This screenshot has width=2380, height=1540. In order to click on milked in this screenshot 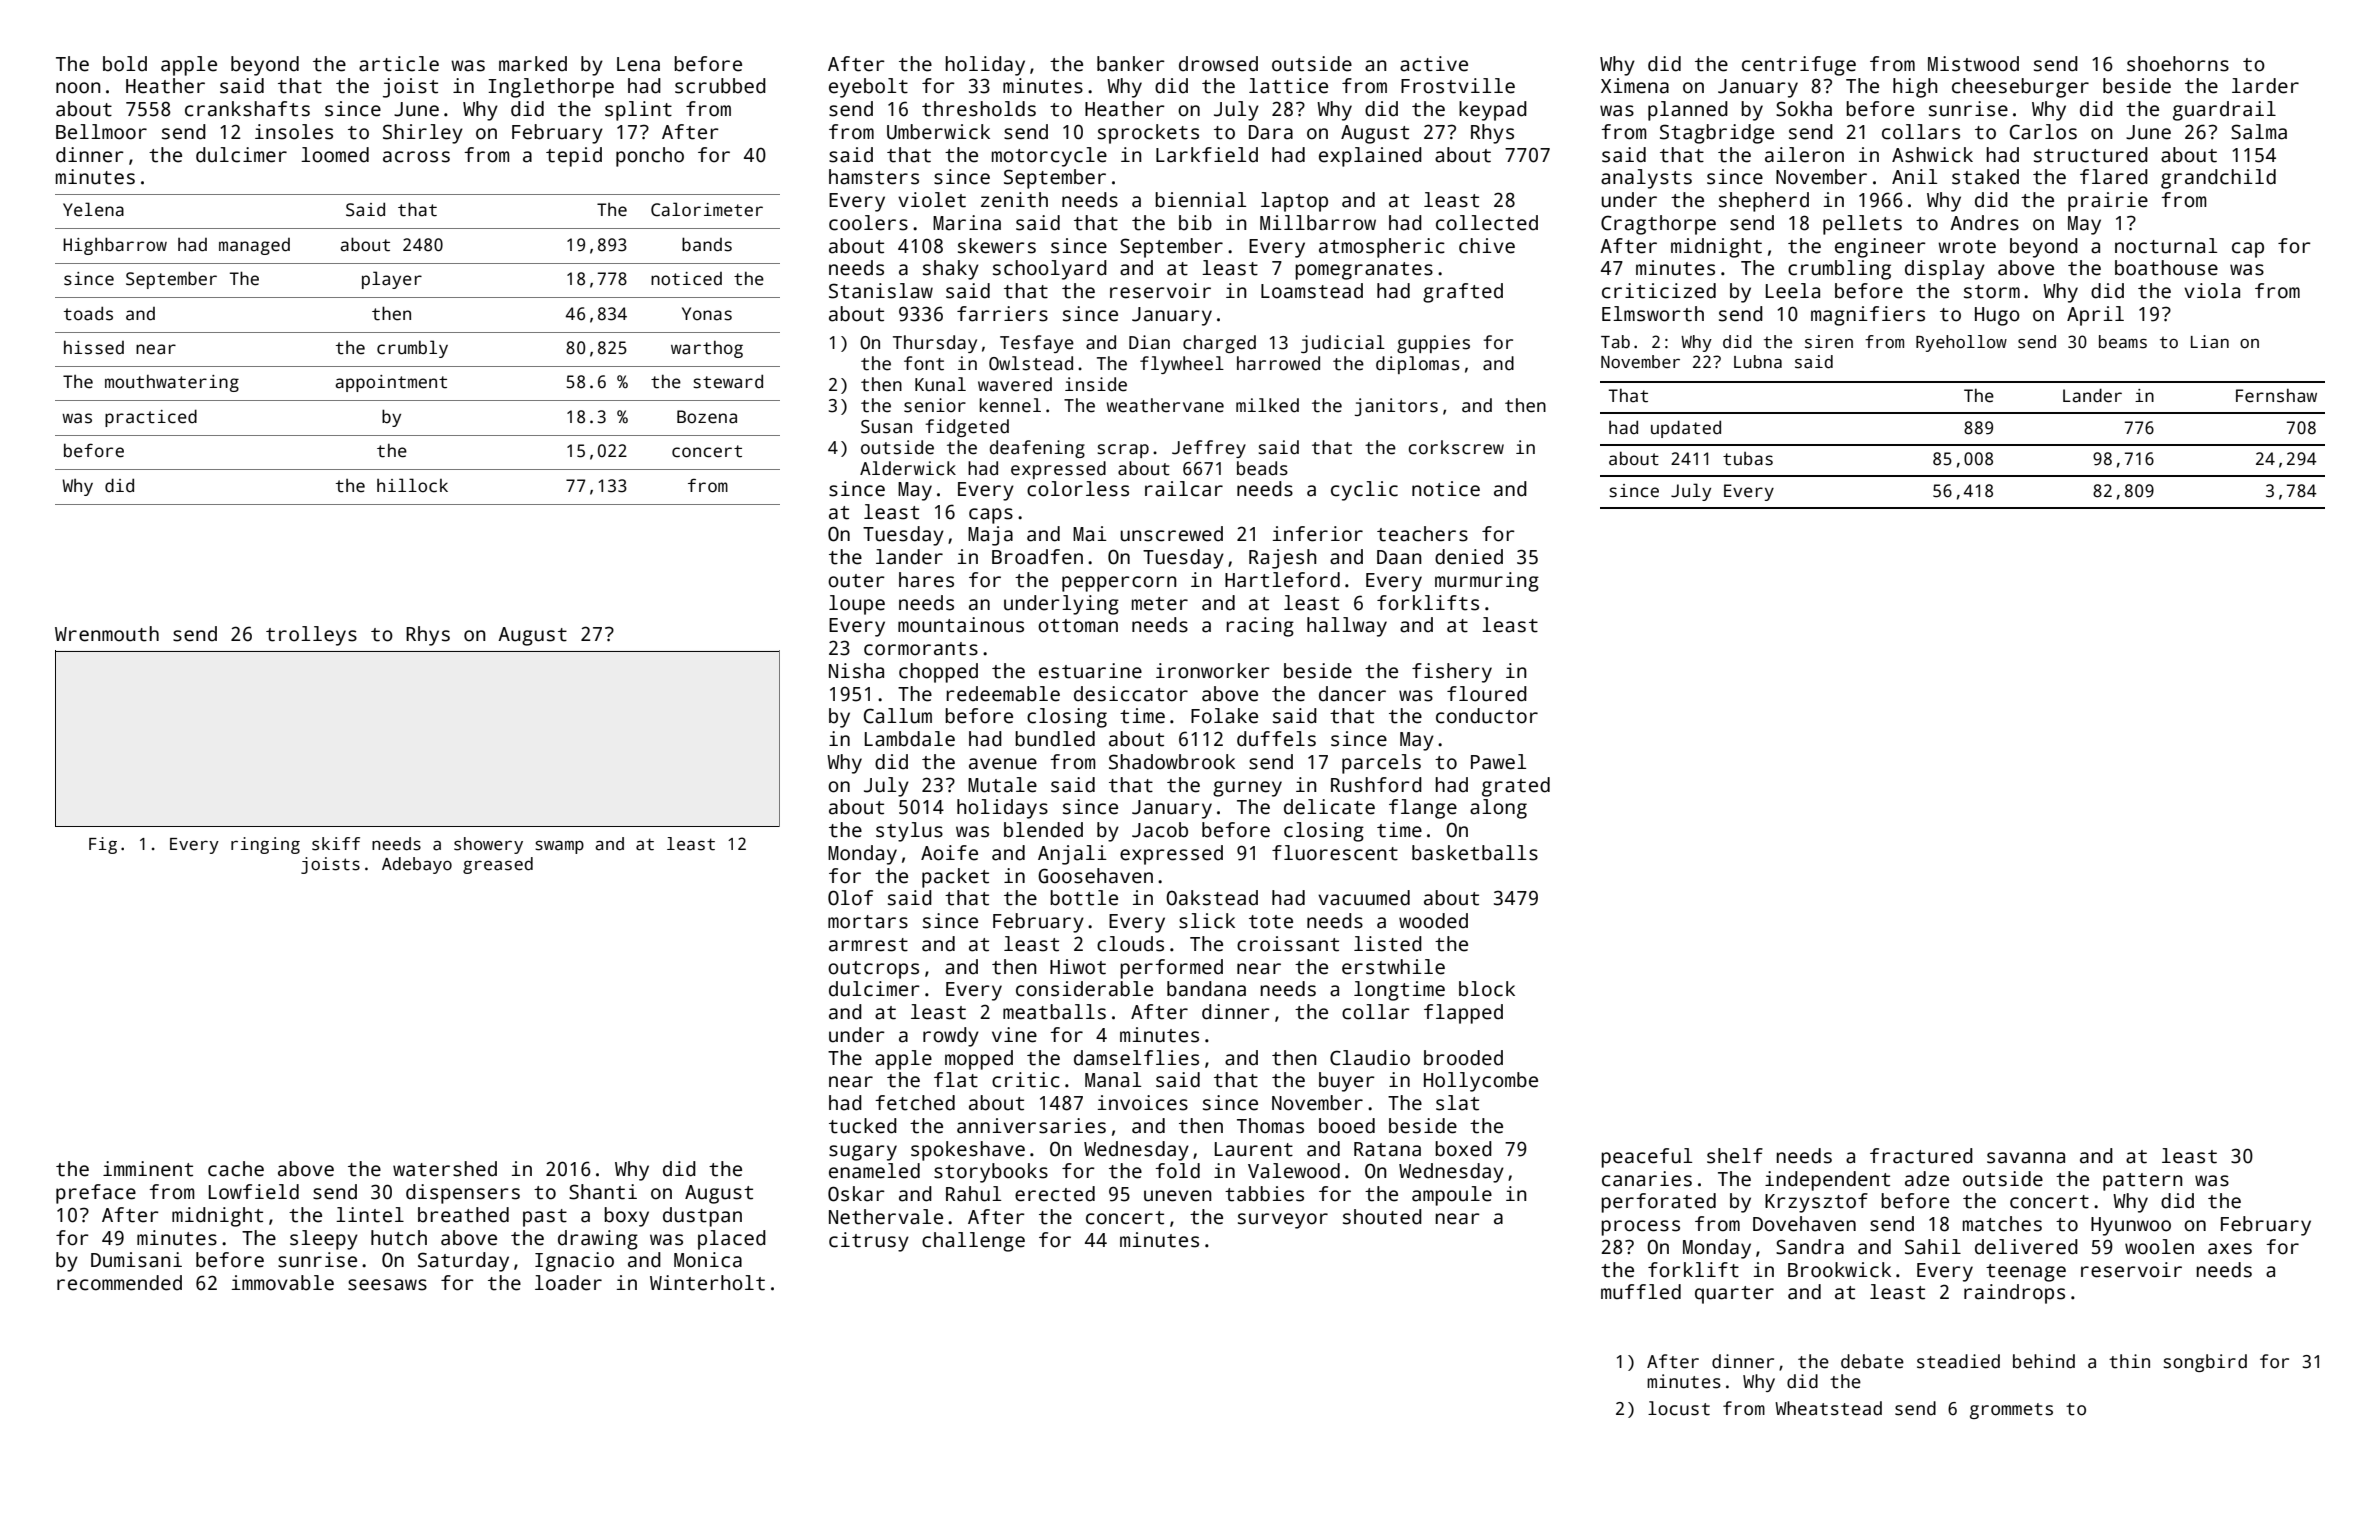, I will do `click(1267, 405)`.
